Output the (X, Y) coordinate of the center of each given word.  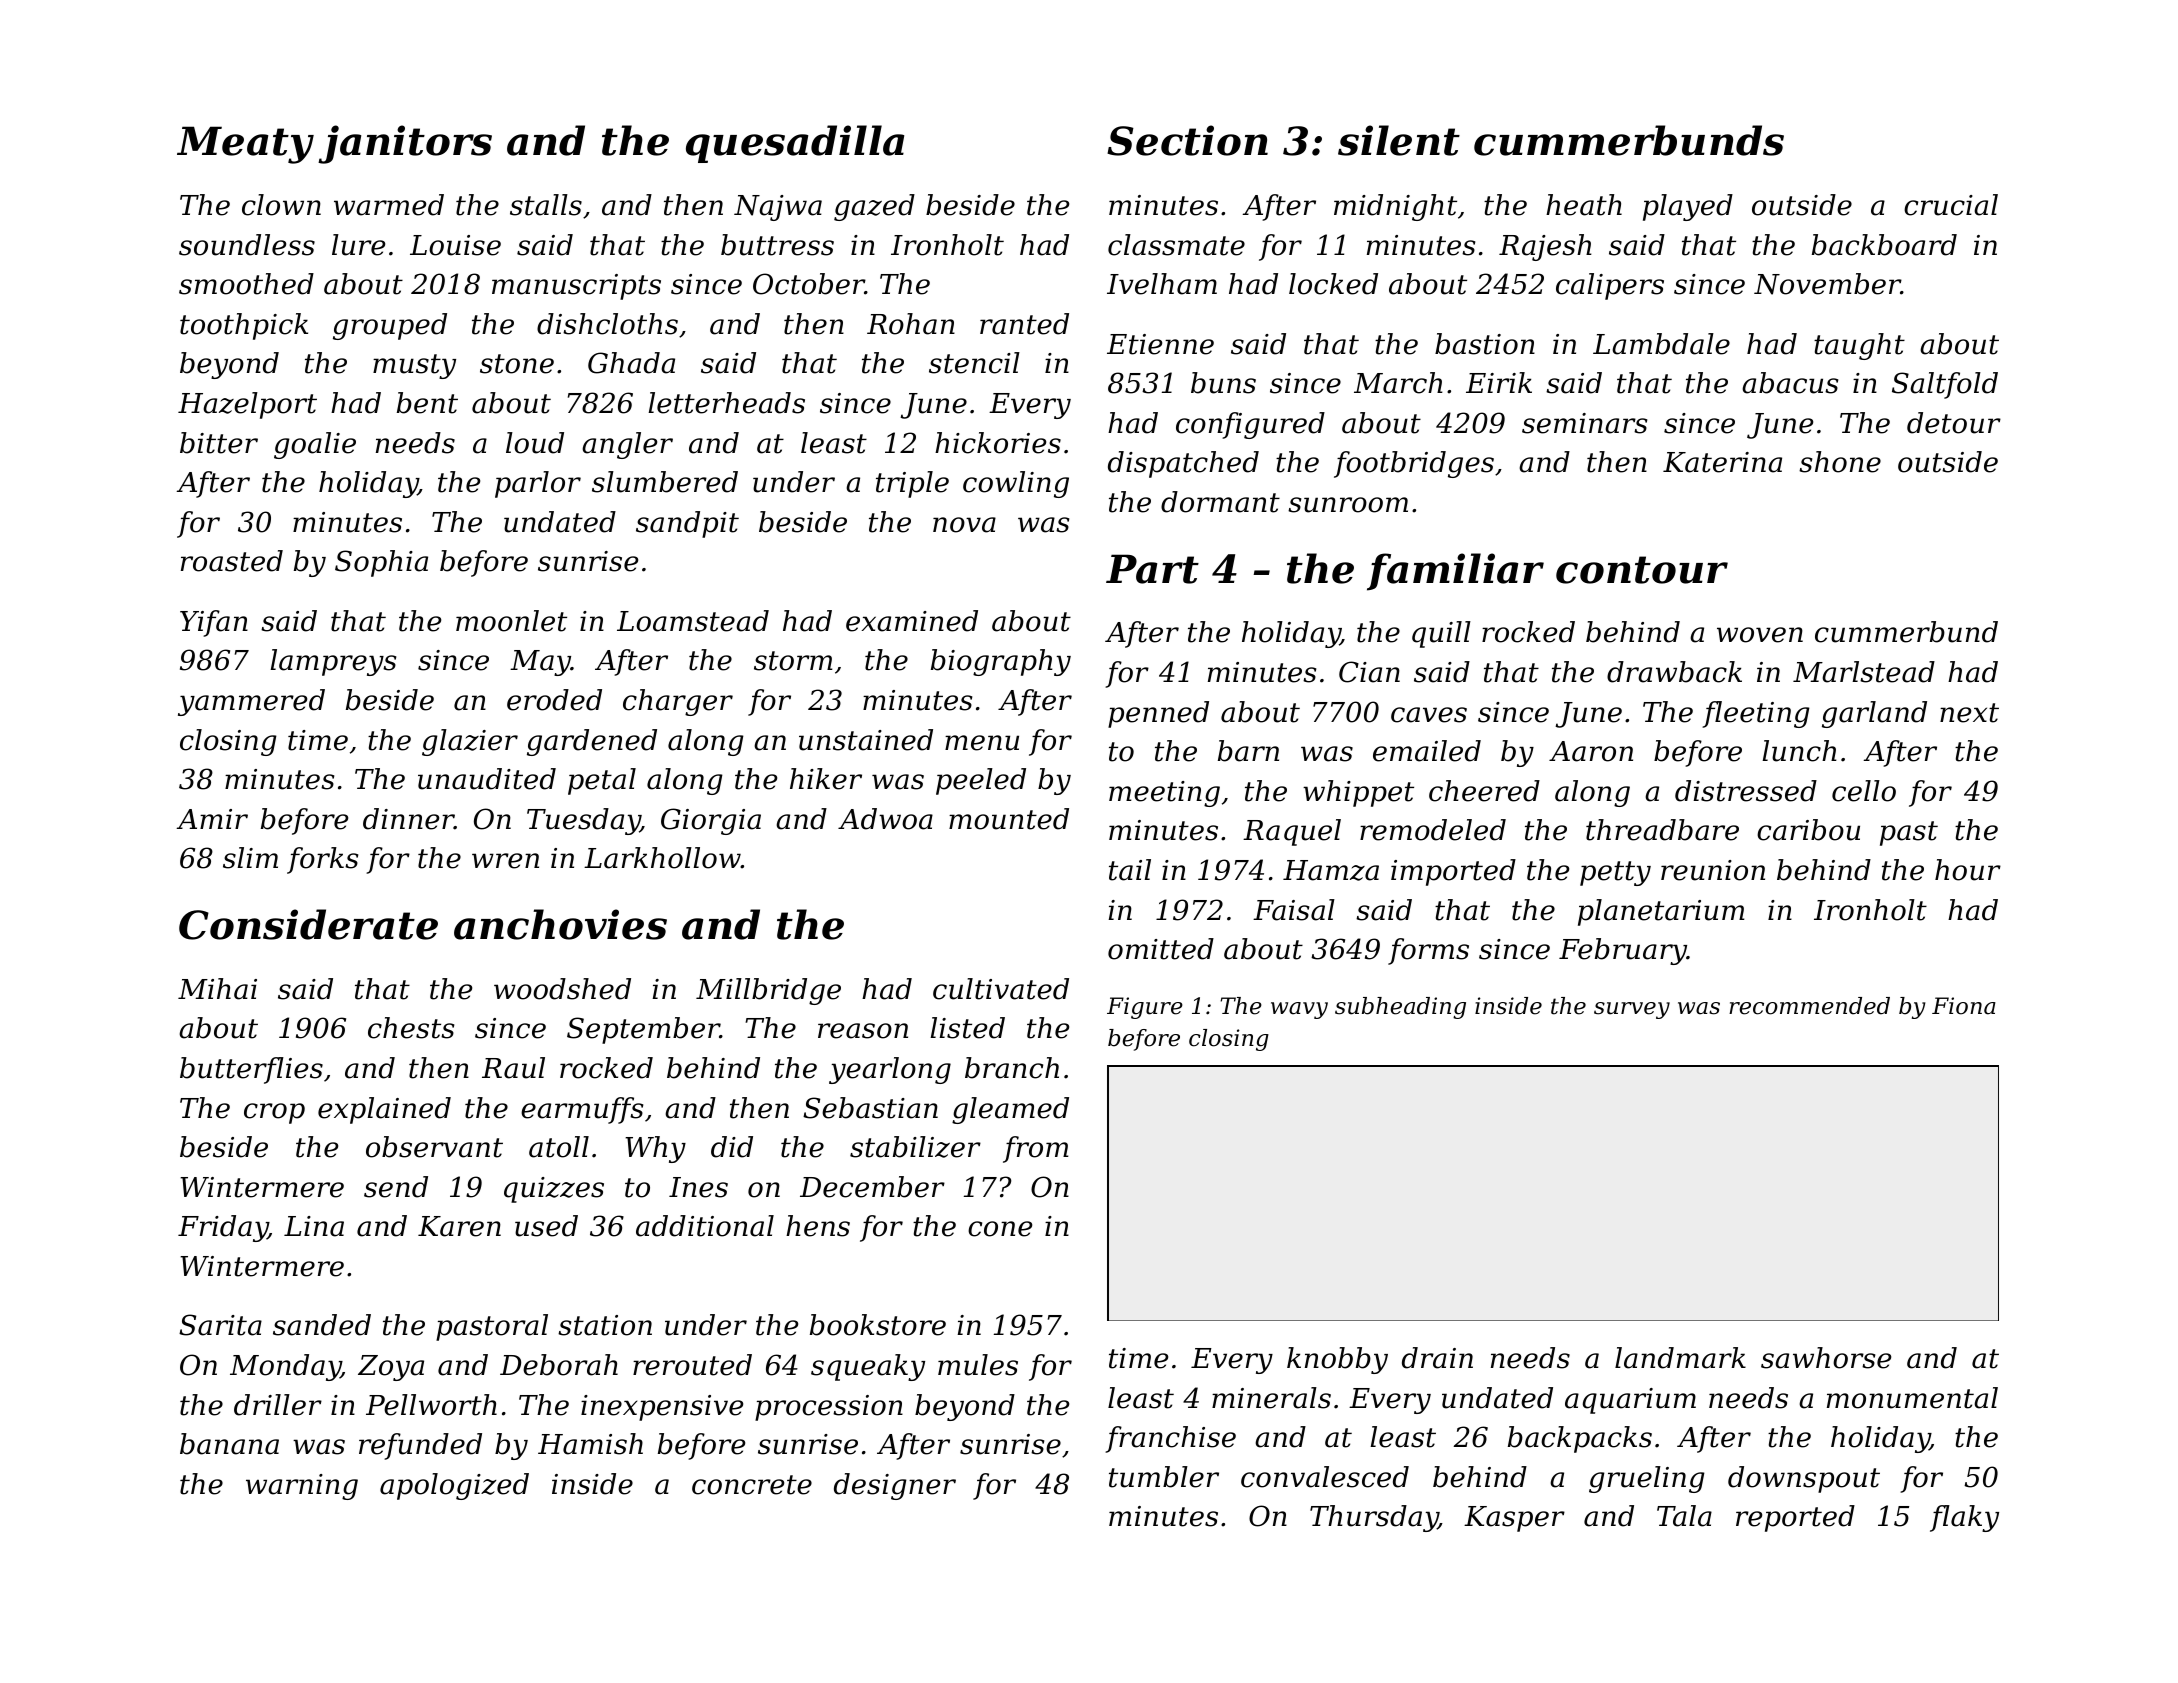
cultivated (1001, 989)
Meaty (245, 145)
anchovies (560, 924)
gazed (874, 207)
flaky (1964, 1518)
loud (535, 443)
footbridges (1414, 464)
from (1035, 1149)
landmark (1680, 1358)
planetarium (1661, 912)
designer (895, 1486)
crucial (1951, 205)
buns (1223, 383)
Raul (513, 1068)
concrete (752, 1485)
